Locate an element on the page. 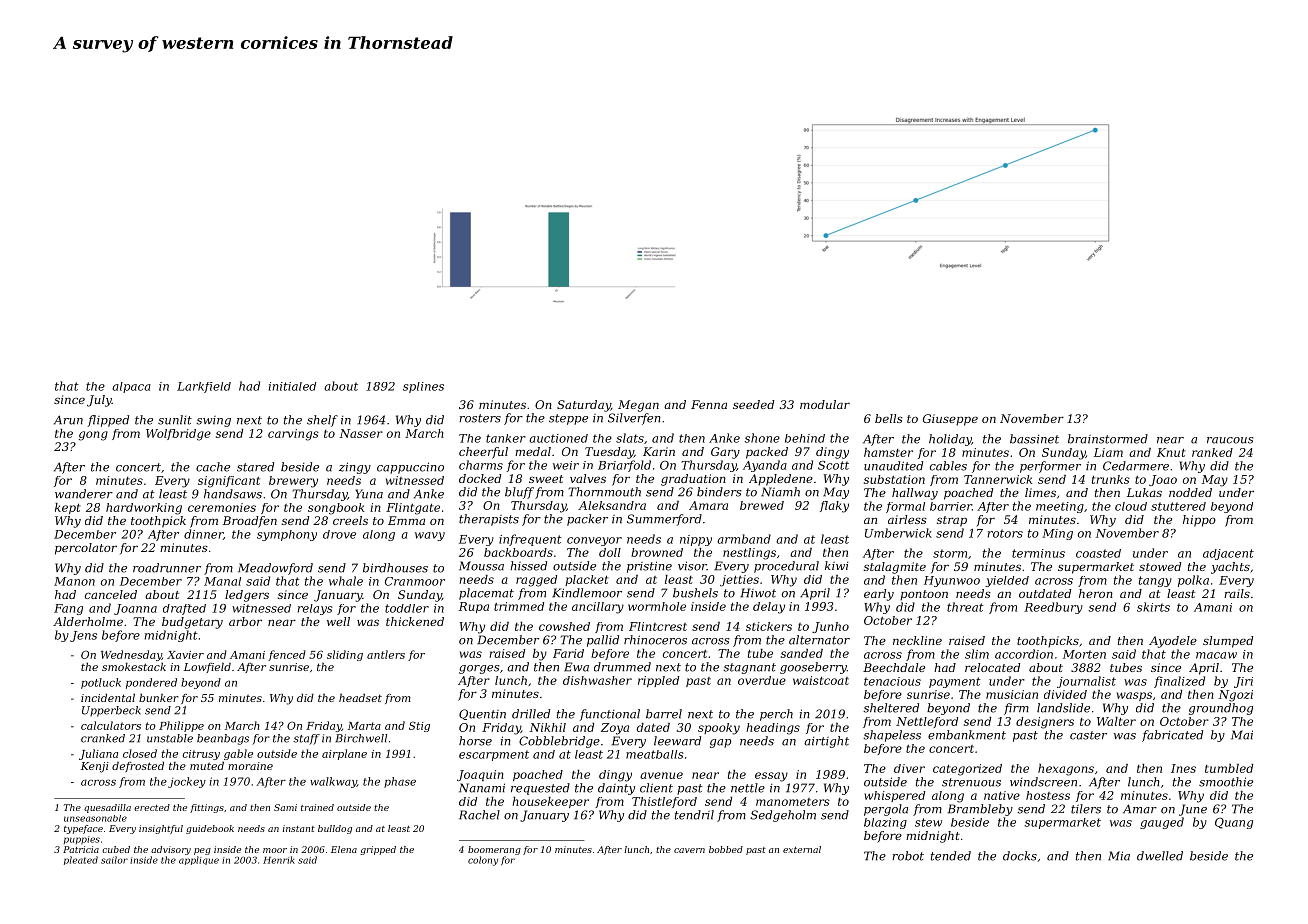 Image resolution: width=1308 pixels, height=924 pixels. initialed is located at coordinates (292, 386).
